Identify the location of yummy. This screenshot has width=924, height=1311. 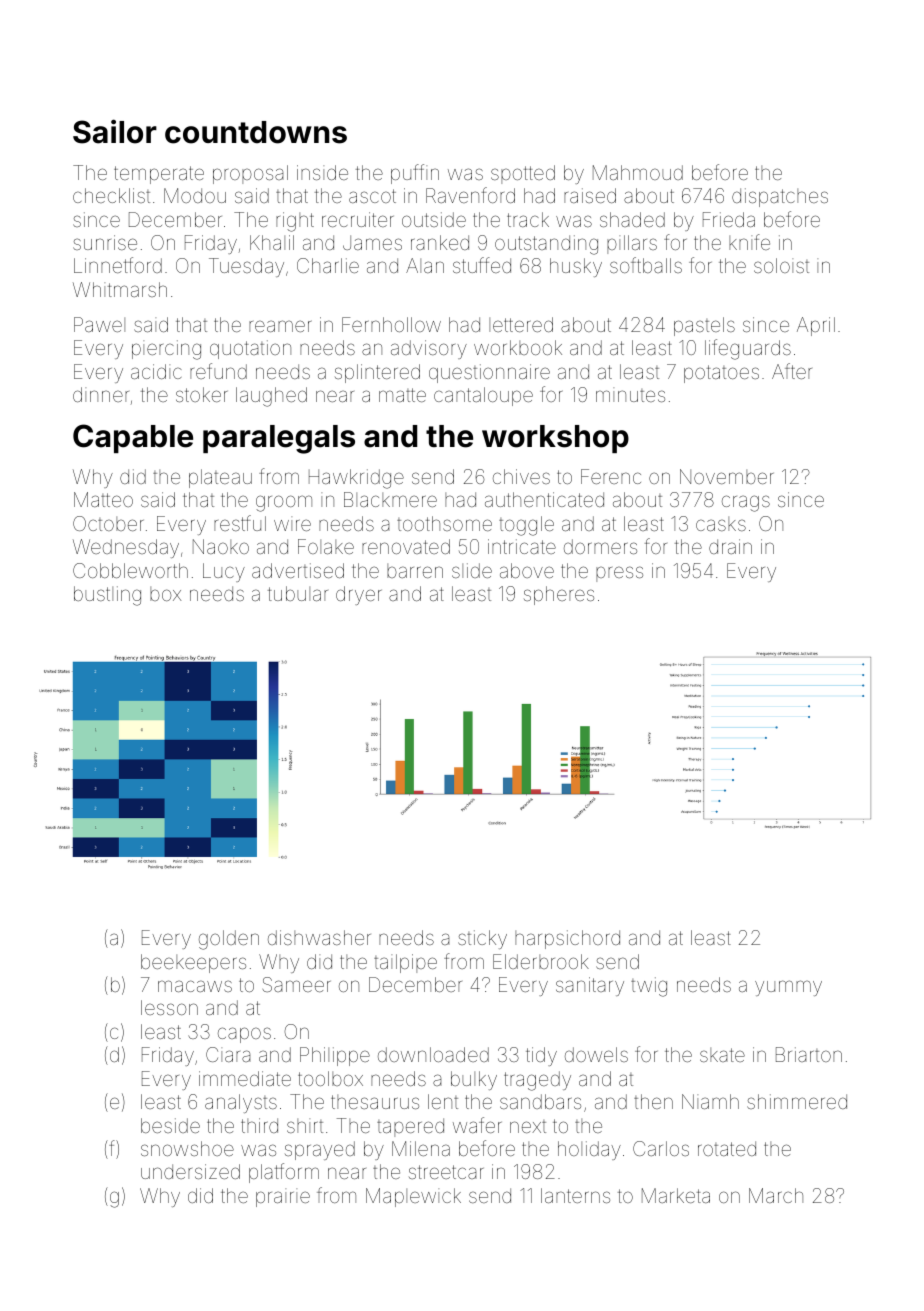
(788, 988).
